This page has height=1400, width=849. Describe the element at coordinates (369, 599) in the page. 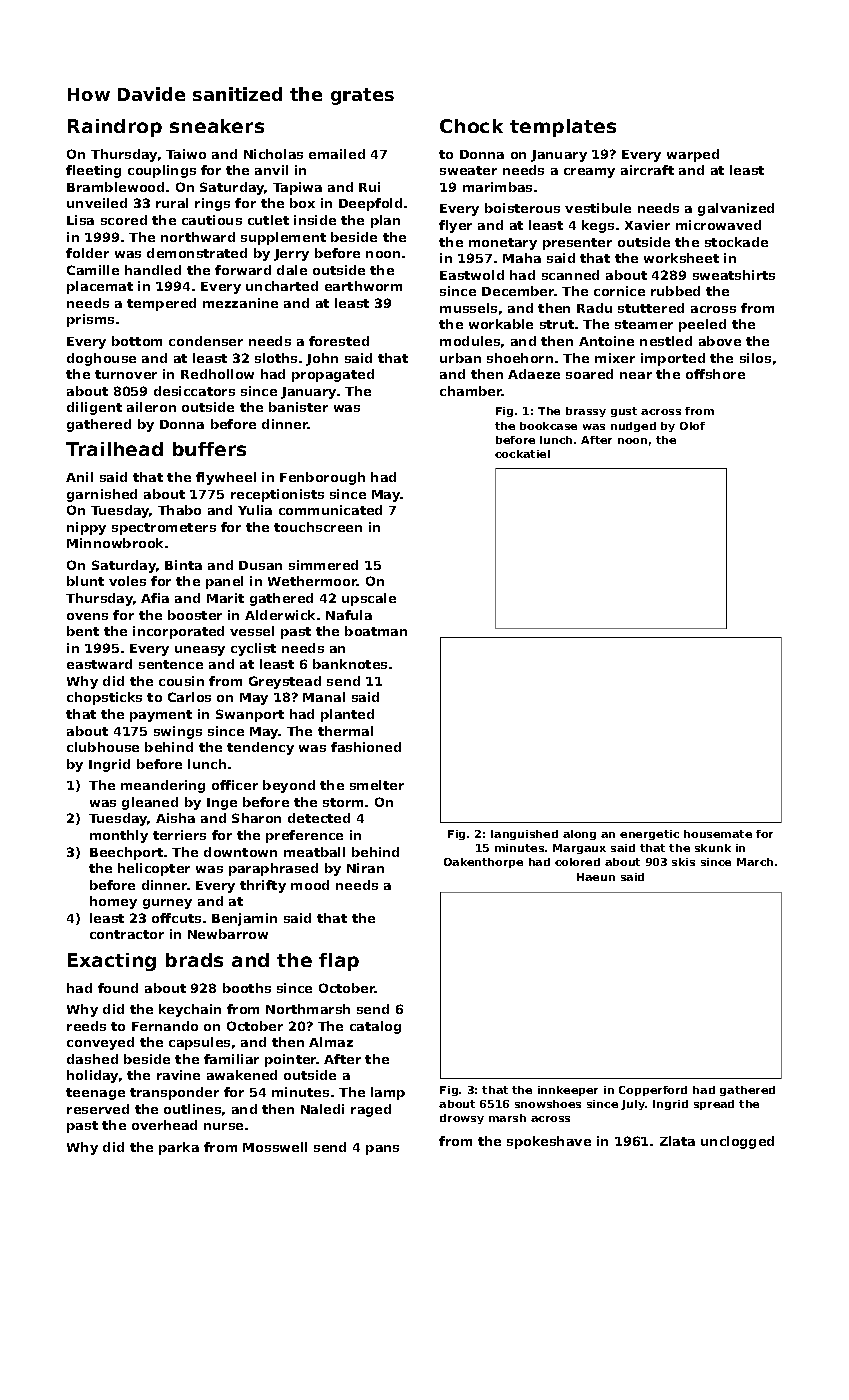

I see `upscale` at that location.
